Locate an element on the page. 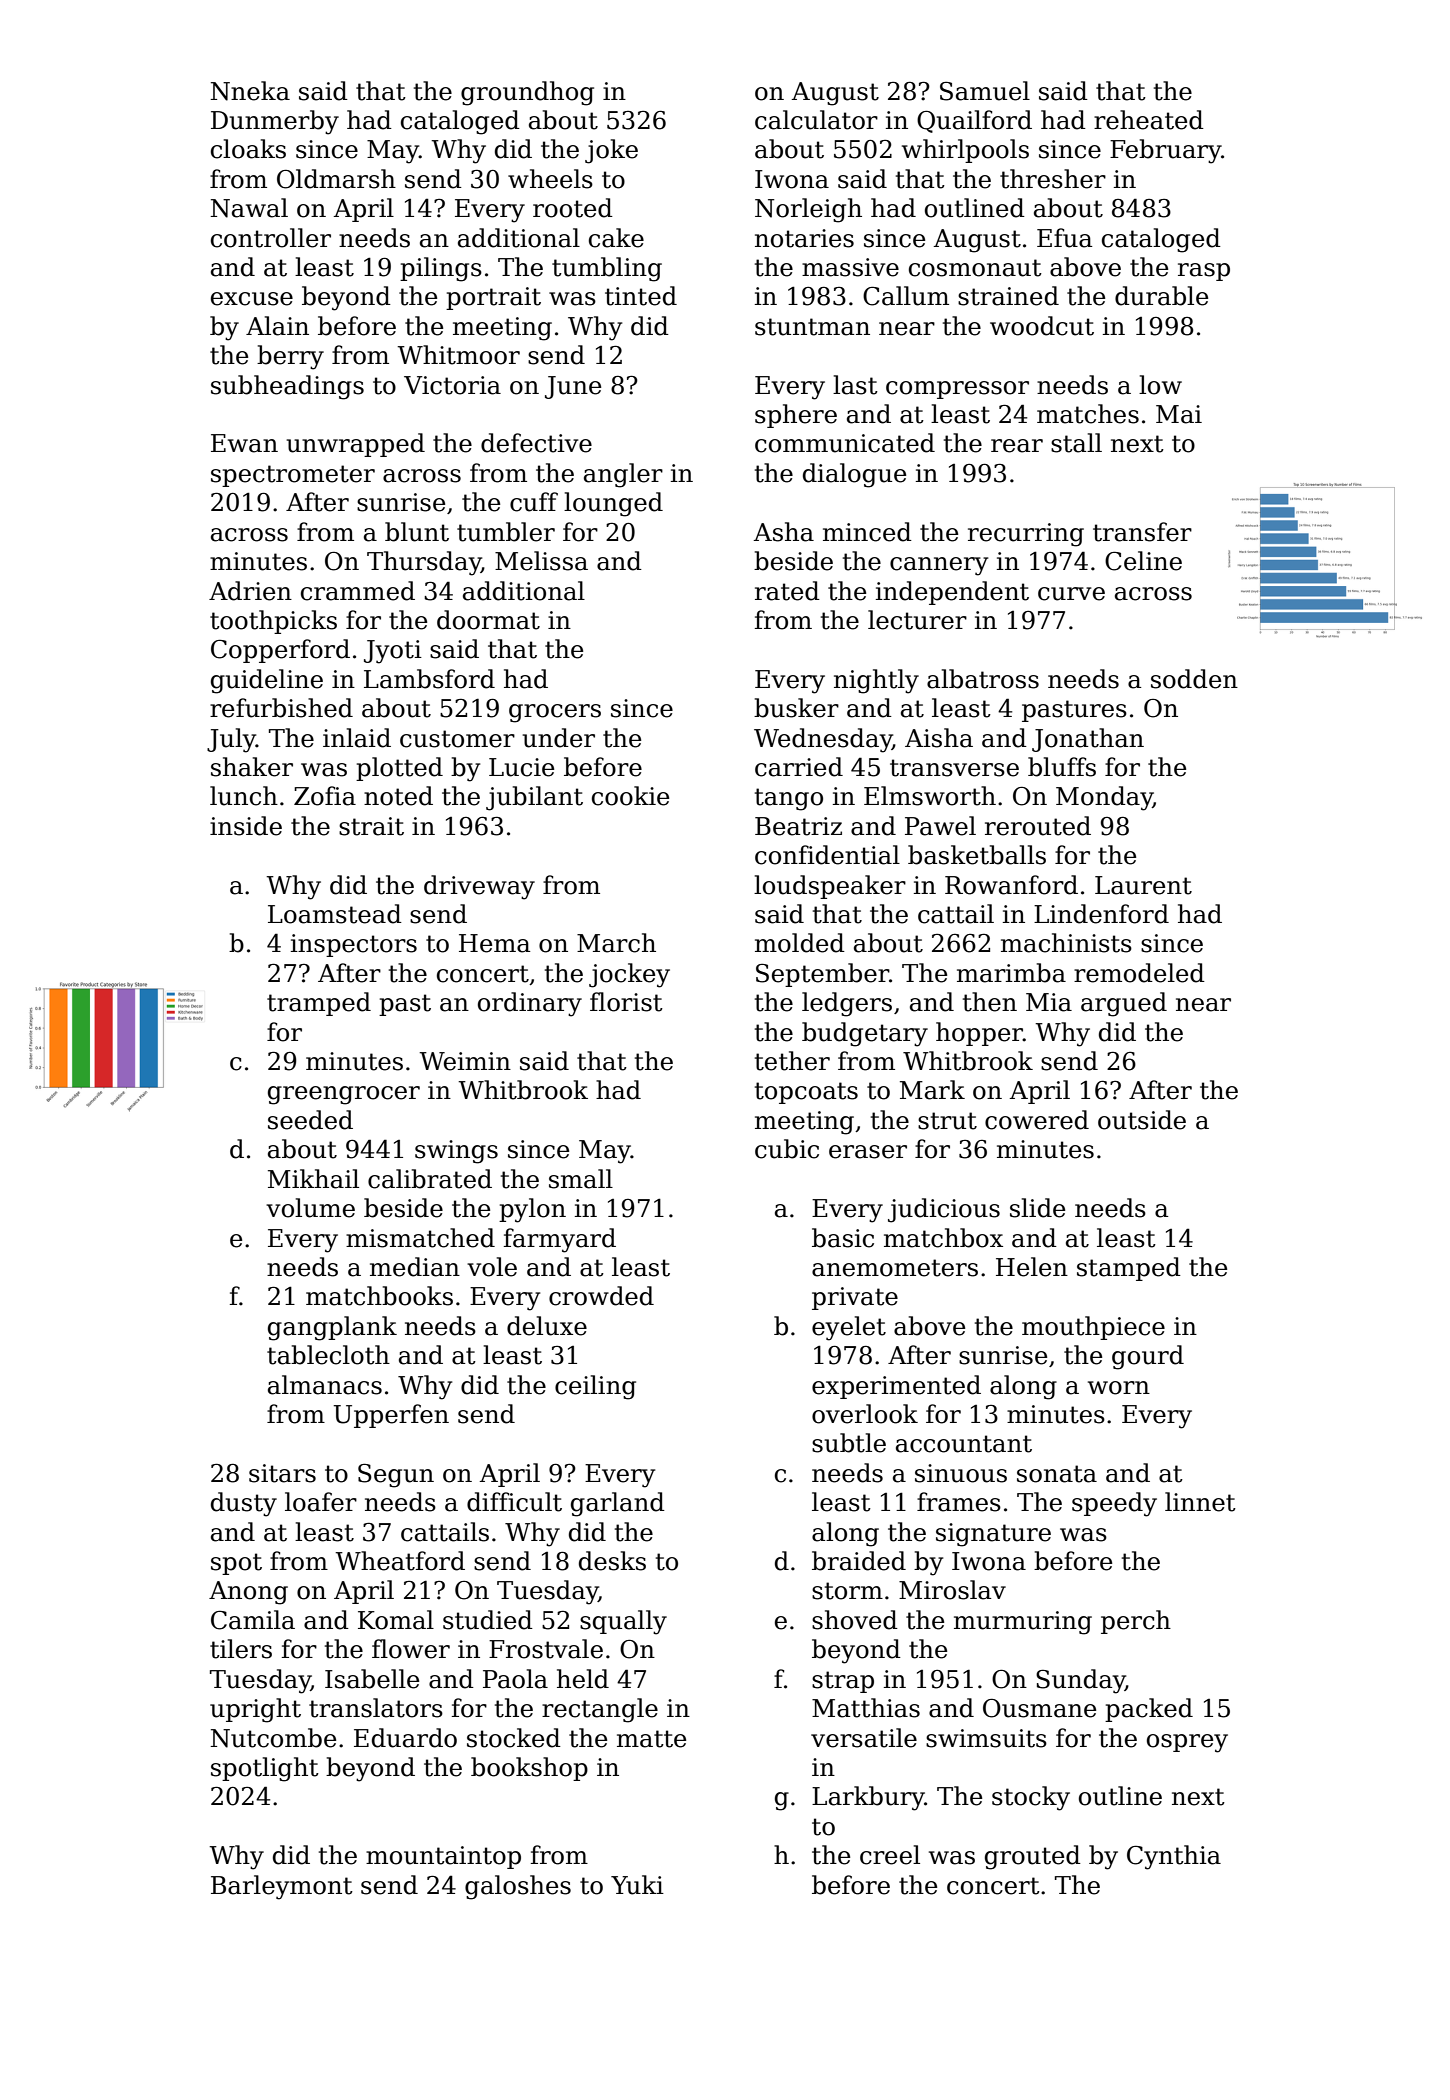 The image size is (1450, 2100). grocers is located at coordinates (555, 713).
